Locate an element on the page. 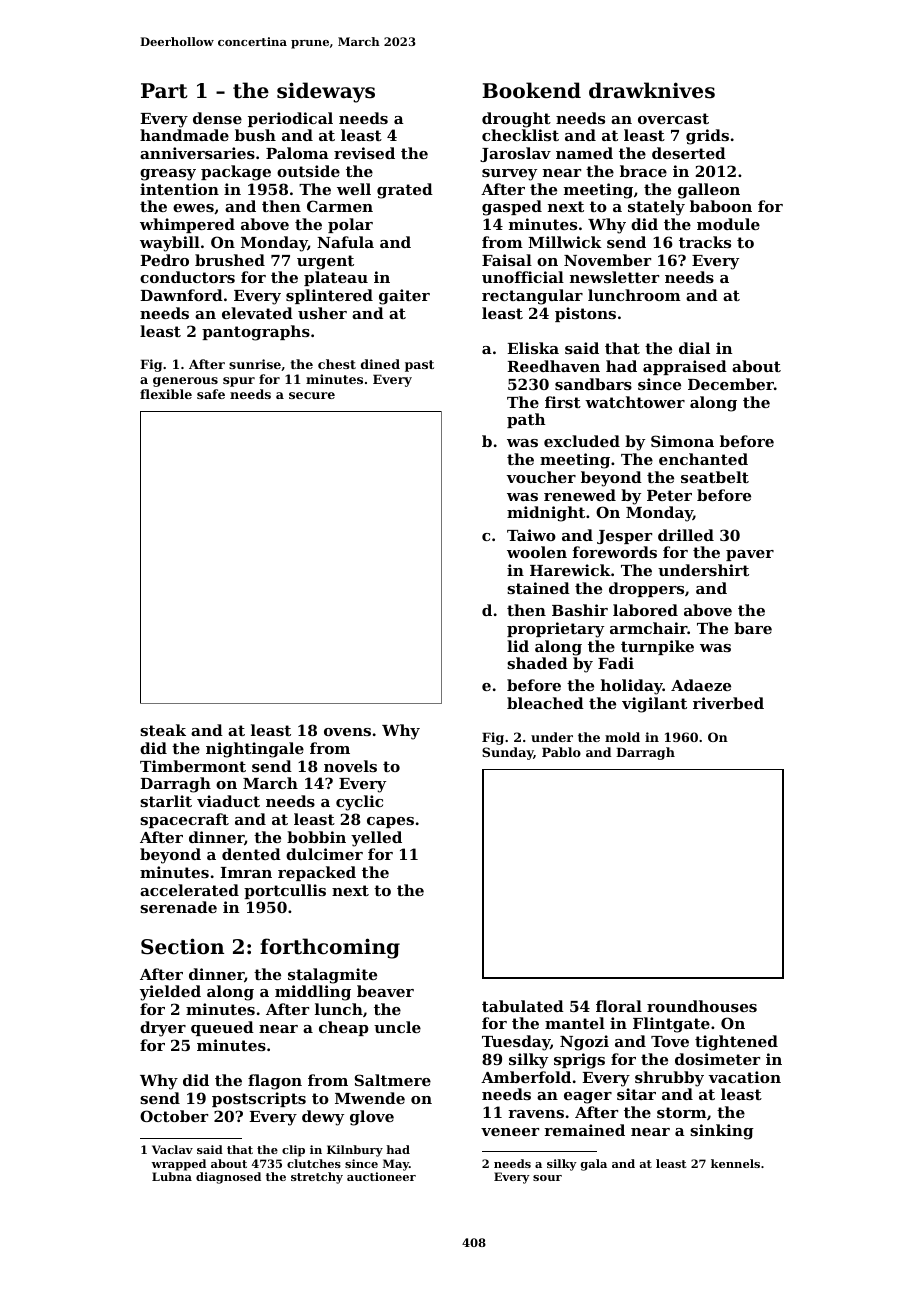 Image resolution: width=924 pixels, height=1314 pixels. paver is located at coordinates (750, 555).
